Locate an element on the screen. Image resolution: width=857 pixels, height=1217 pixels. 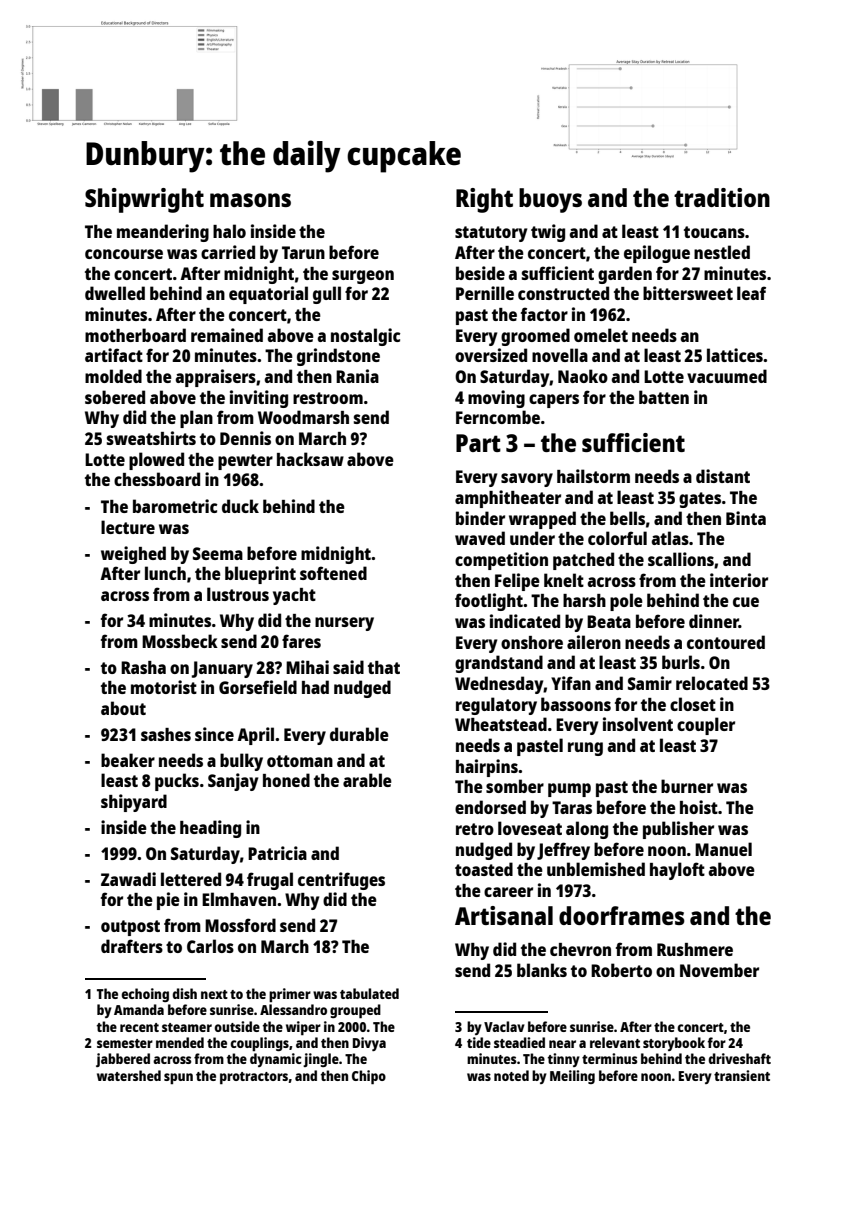
hayloft is located at coordinates (677, 871).
